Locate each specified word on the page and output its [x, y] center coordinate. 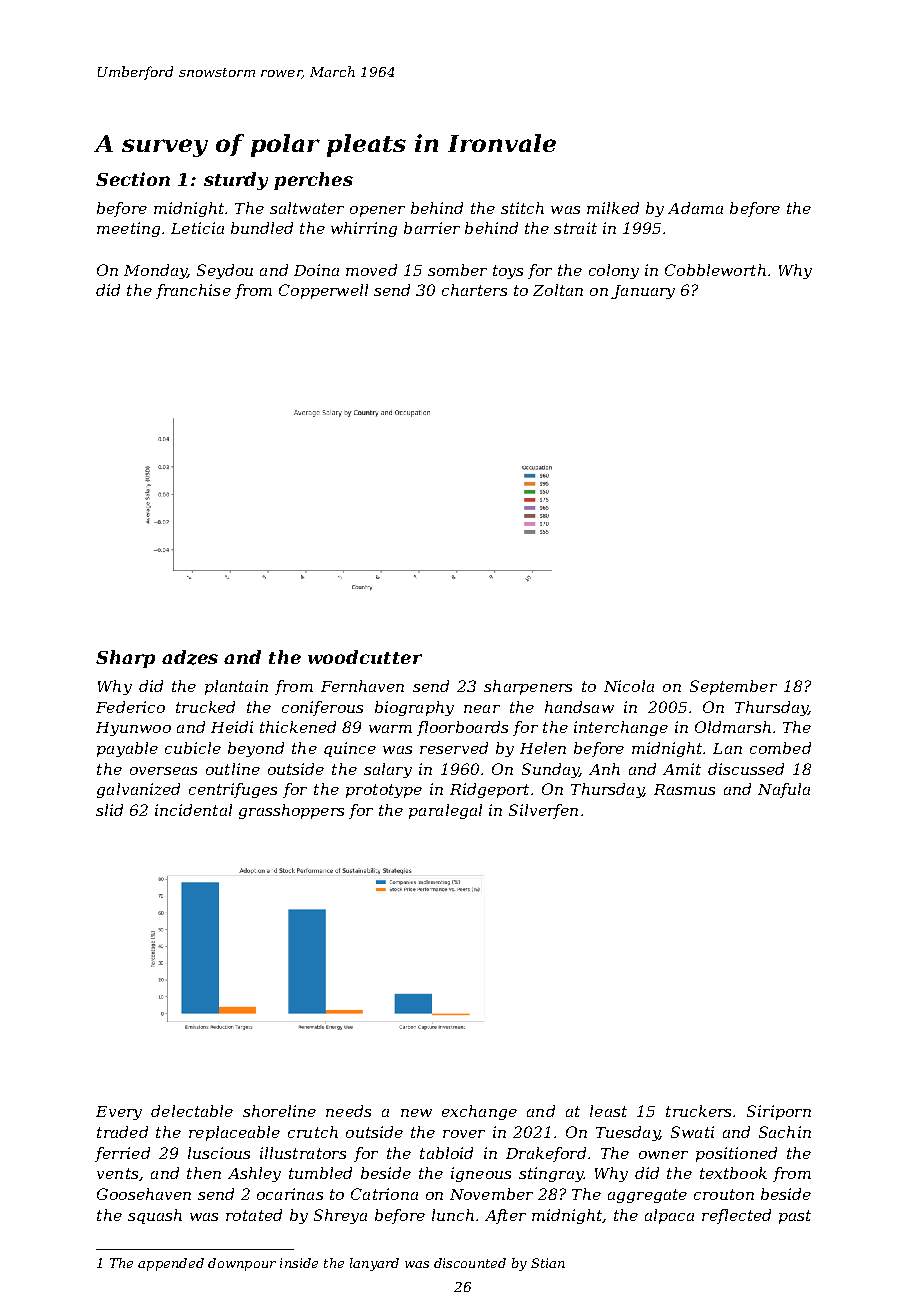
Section [133, 179]
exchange [479, 1112]
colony [614, 271]
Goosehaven [144, 1194]
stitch [522, 208]
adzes [190, 657]
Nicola [629, 686]
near [482, 709]
